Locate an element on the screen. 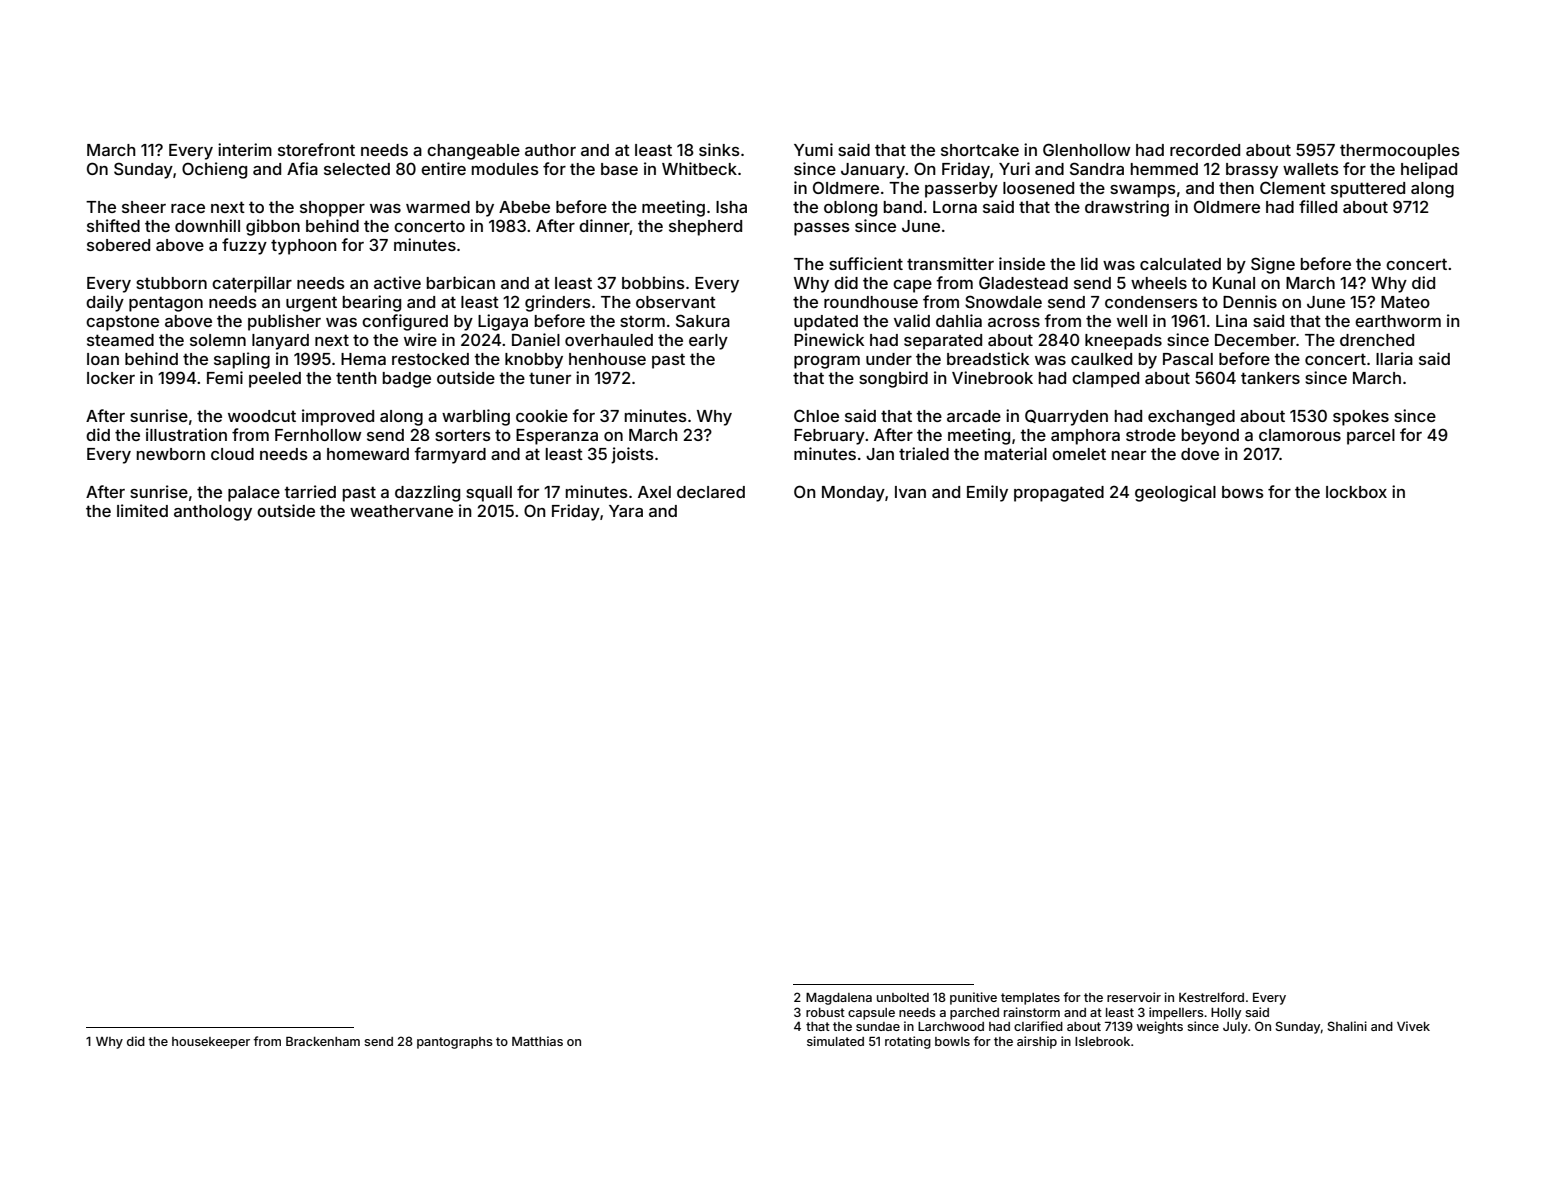 The width and height of the screenshot is (1551, 1199). limited is located at coordinates (142, 510).
